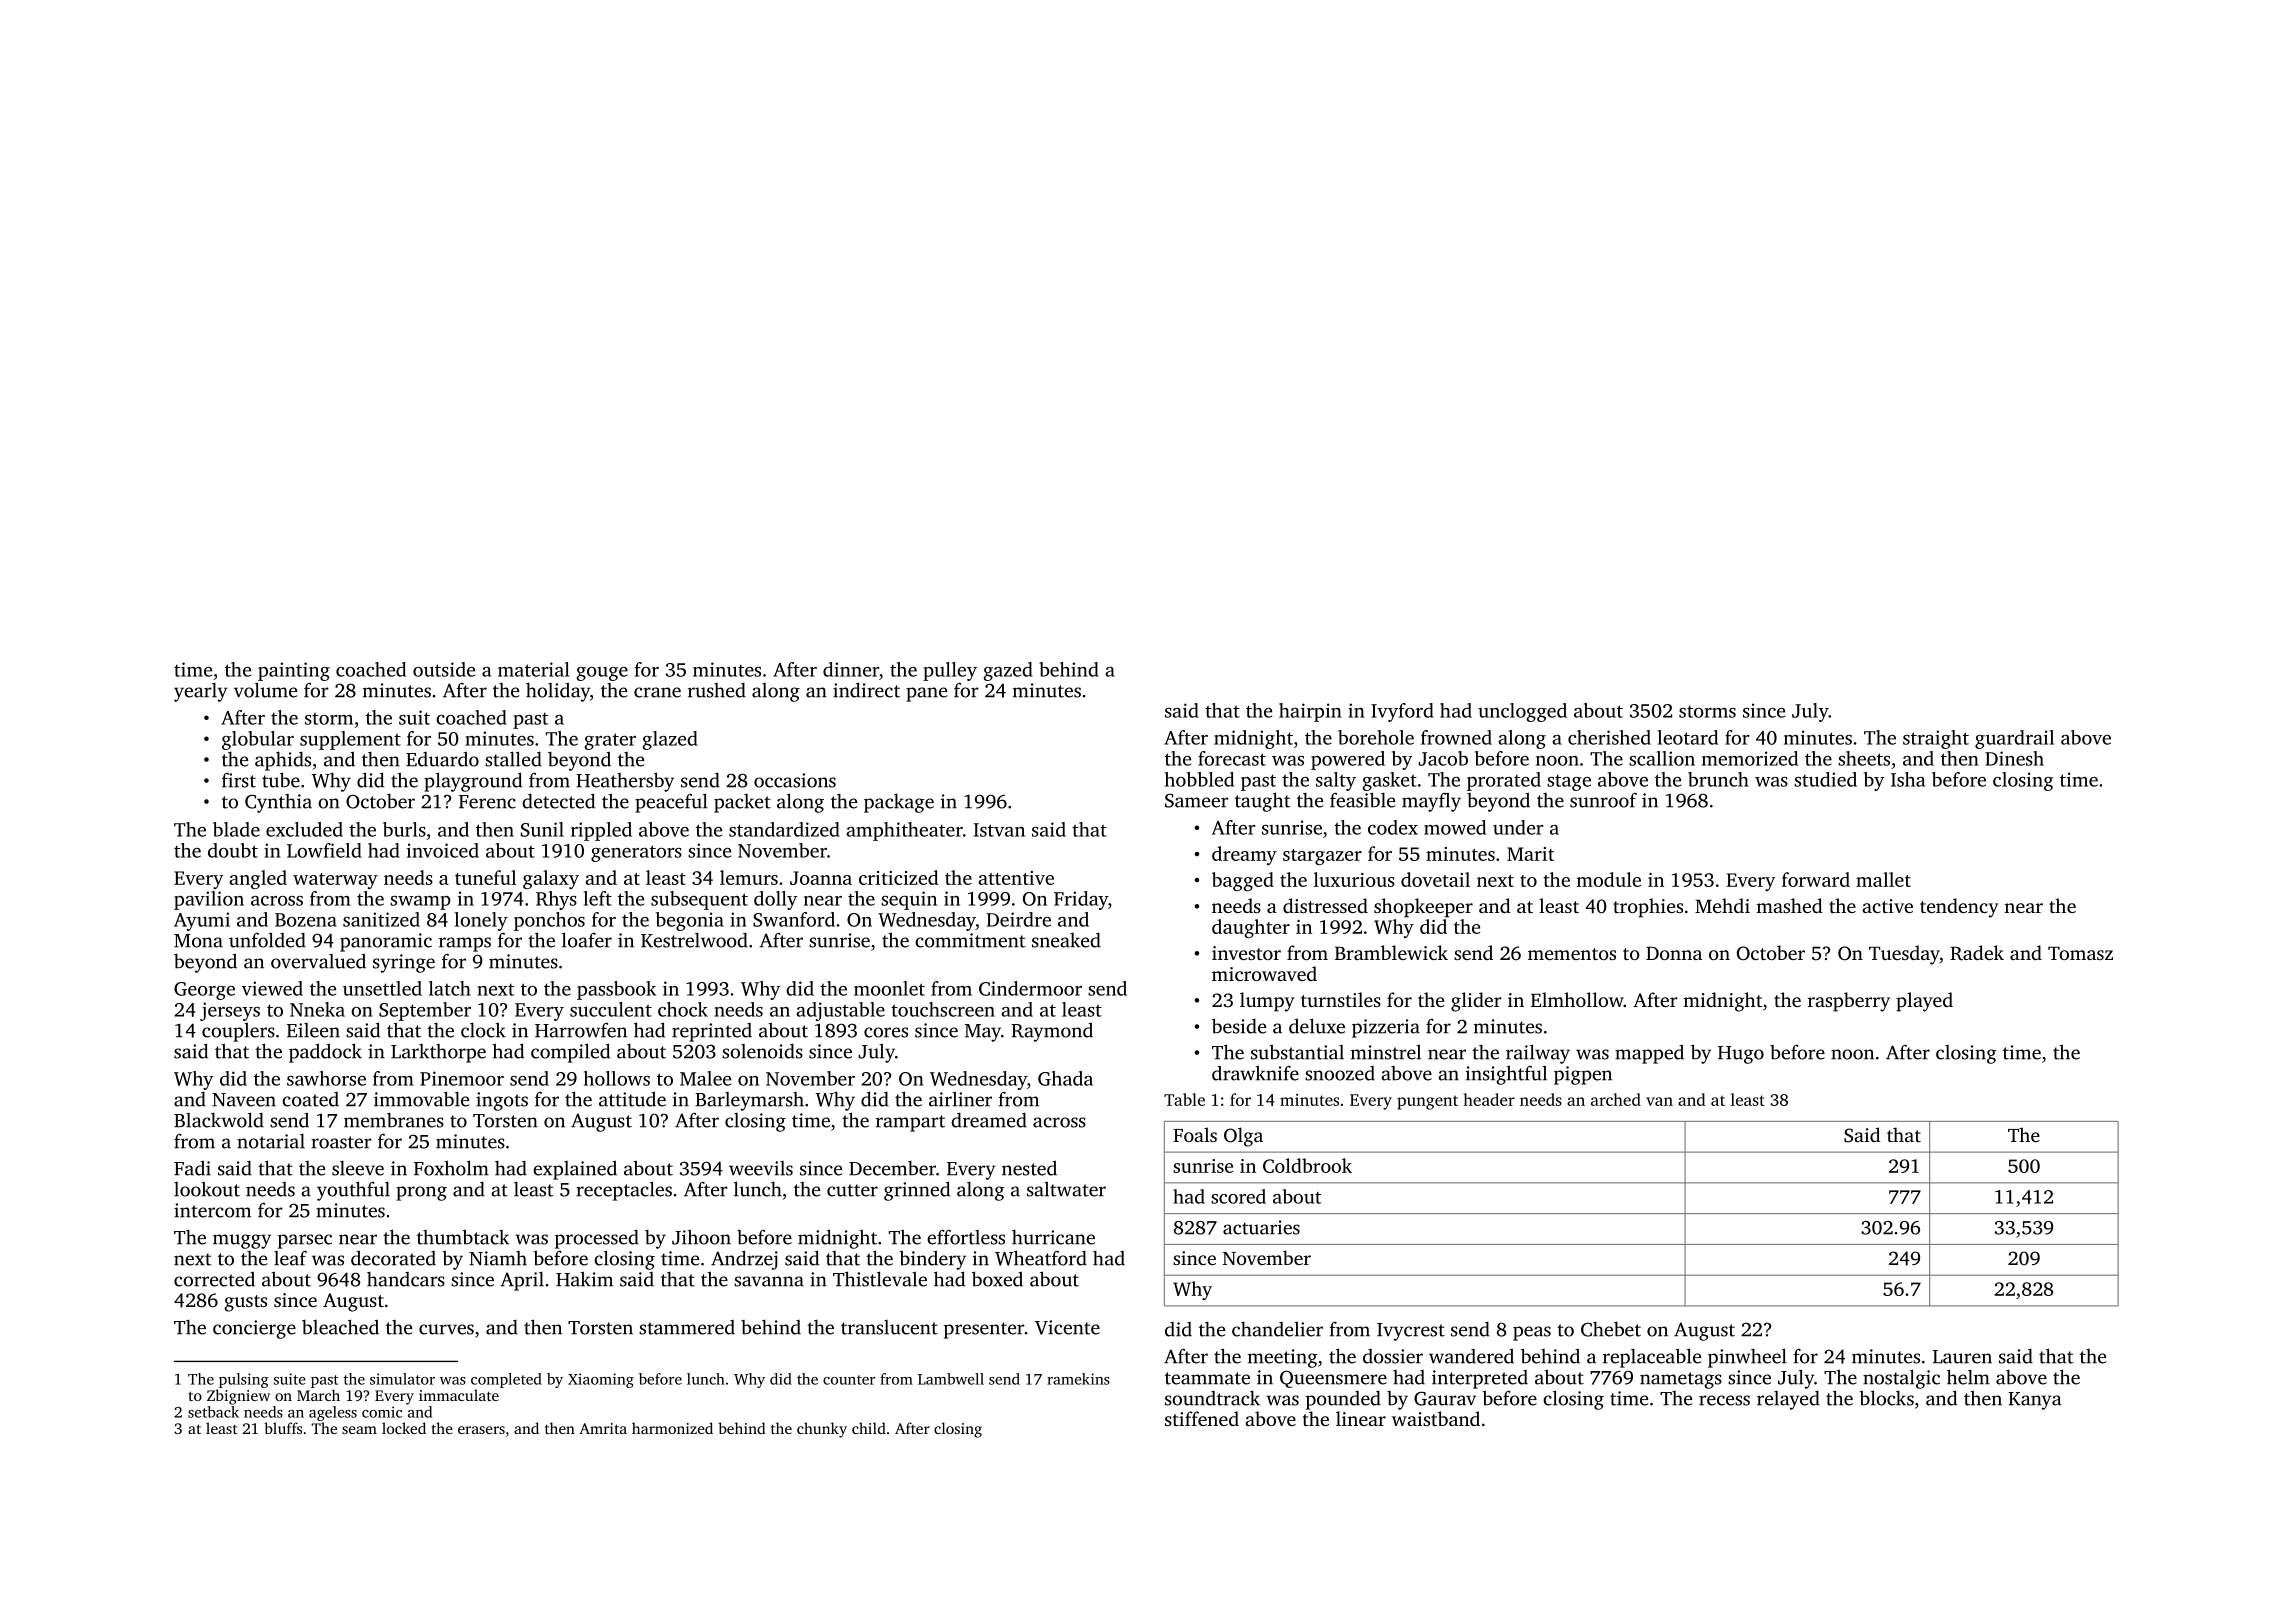  I want to click on Ivycrest, so click(1411, 1332).
